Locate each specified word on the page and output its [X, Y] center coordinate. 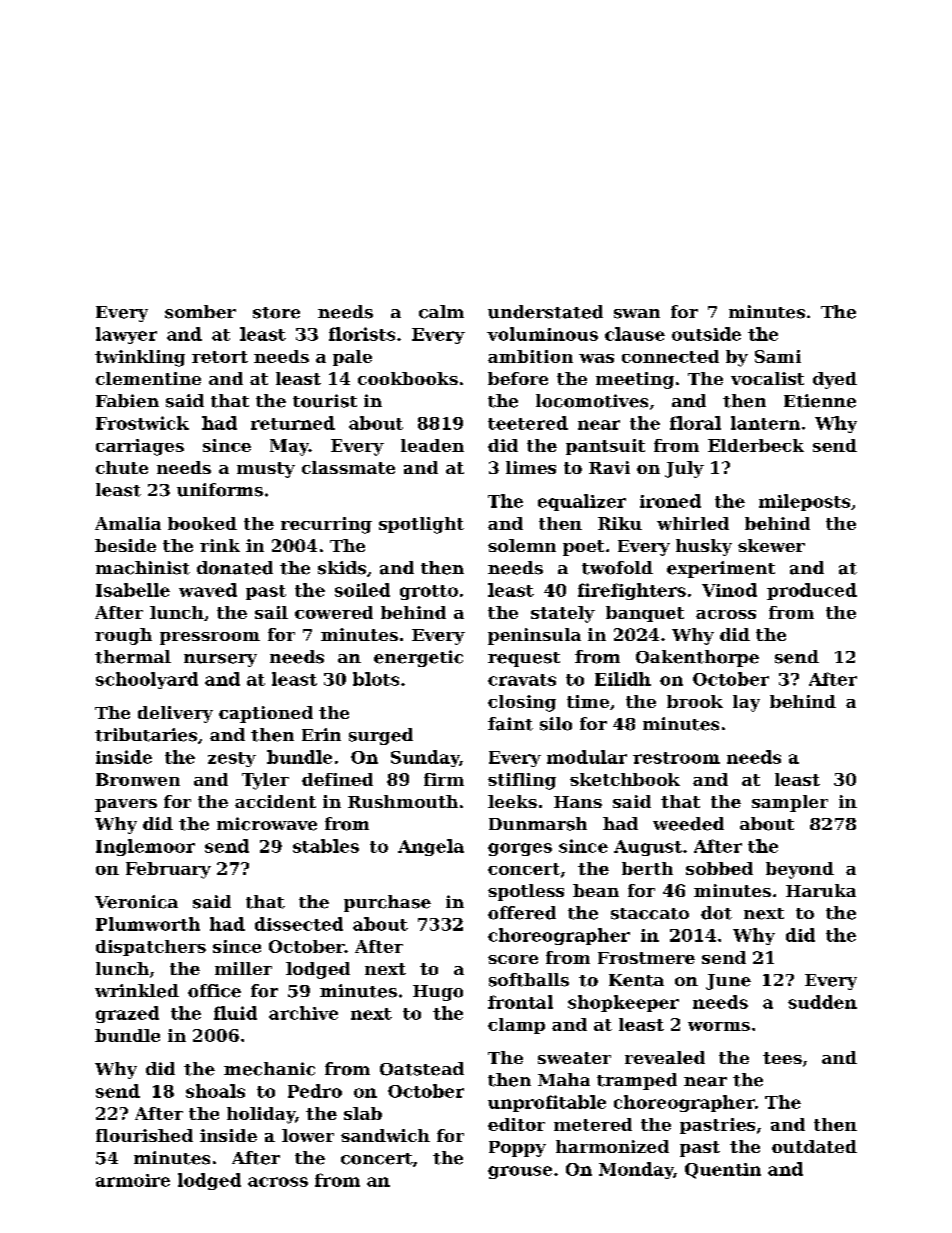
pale [352, 358]
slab [363, 1113]
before [518, 378]
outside [706, 334]
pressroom [210, 638]
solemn [522, 545]
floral [695, 423]
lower [308, 1135]
